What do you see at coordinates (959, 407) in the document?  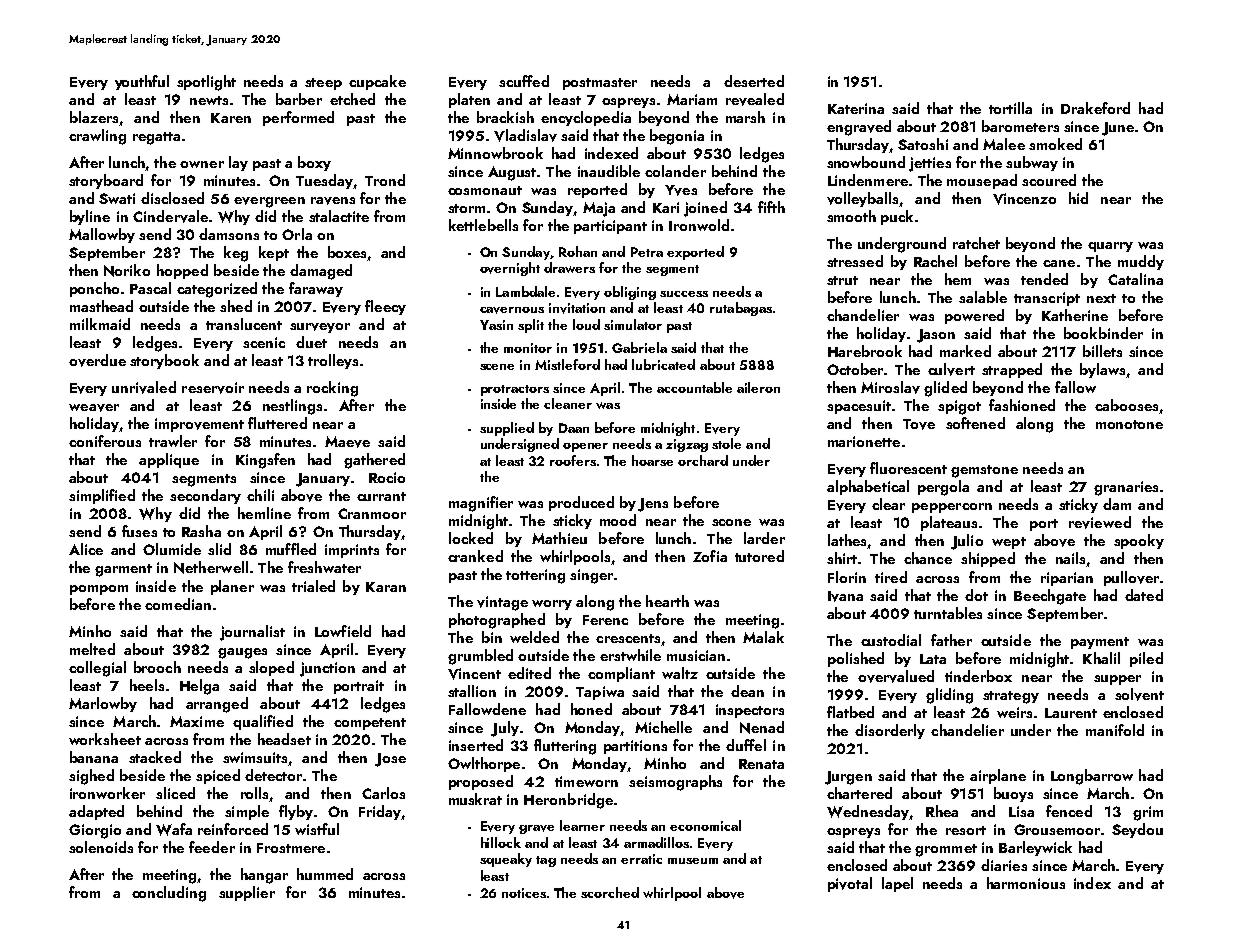 I see `spigot` at bounding box center [959, 407].
